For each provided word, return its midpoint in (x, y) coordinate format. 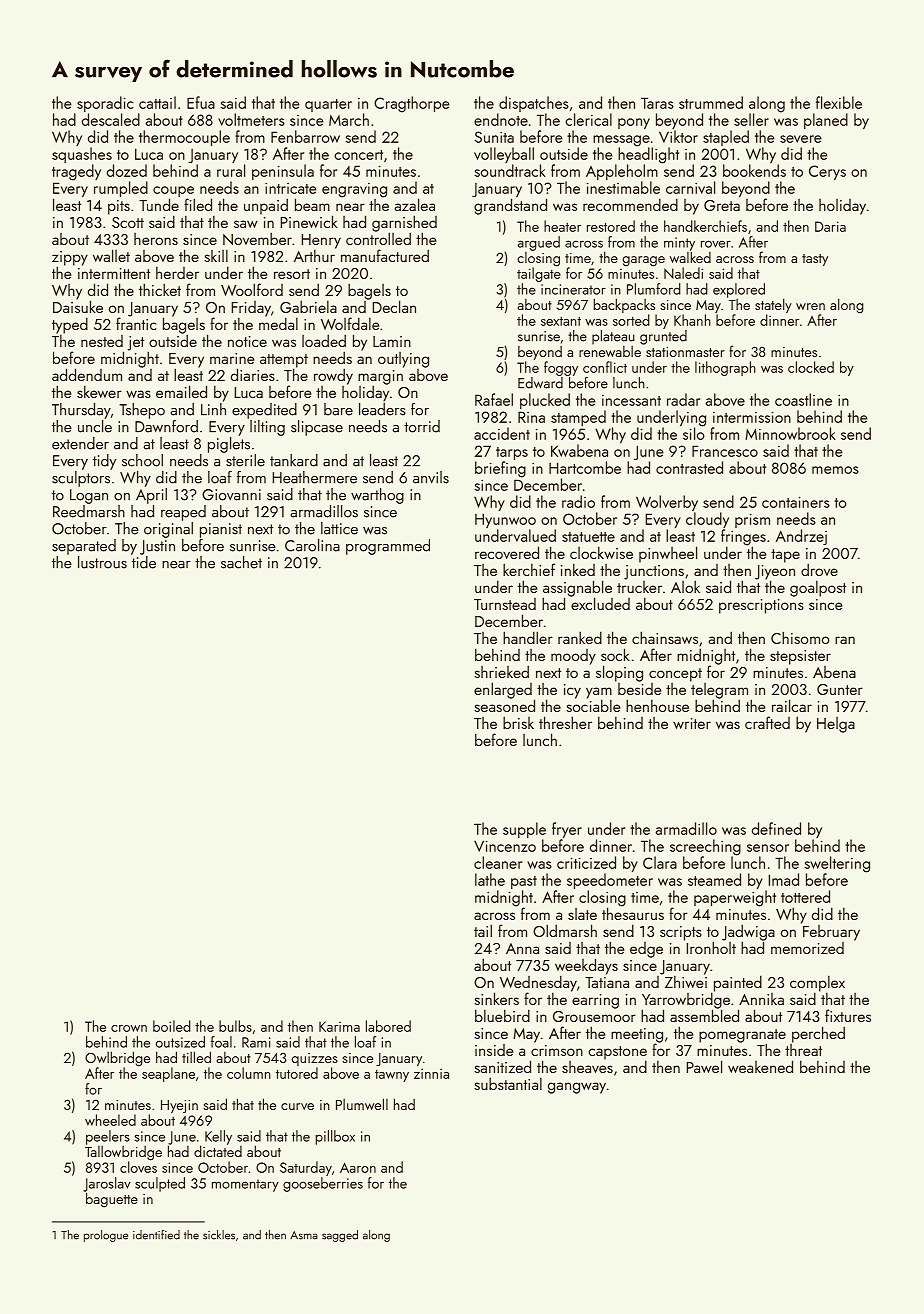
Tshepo (142, 411)
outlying (403, 360)
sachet (241, 562)
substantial (508, 1083)
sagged (340, 1236)
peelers (108, 1137)
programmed (388, 547)
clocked (811, 367)
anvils (431, 477)
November (257, 238)
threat (803, 1050)
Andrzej (801, 537)
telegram (719, 691)
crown (129, 1028)
